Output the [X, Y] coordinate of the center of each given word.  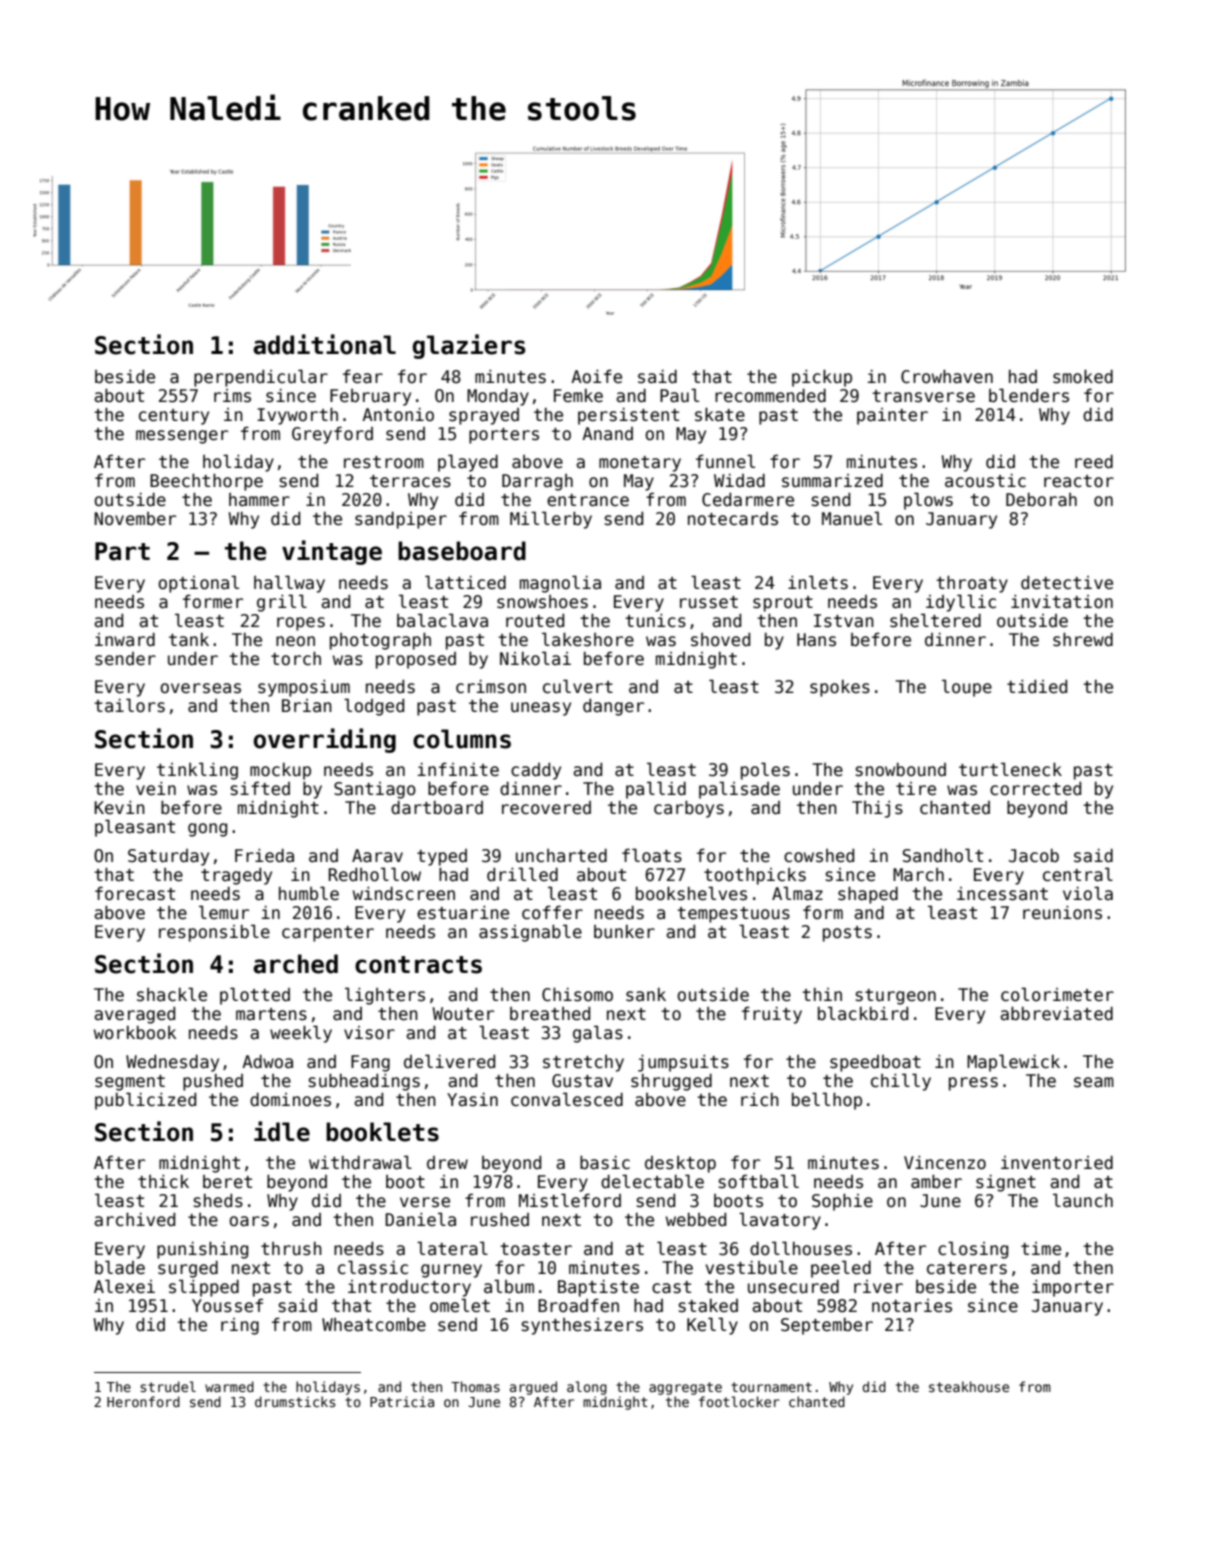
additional [324, 344]
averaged [134, 1015]
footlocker [739, 1401]
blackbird [863, 1013]
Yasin [472, 1100]
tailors [129, 705]
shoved [720, 640]
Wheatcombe [374, 1325]
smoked [1083, 376]
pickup [822, 378]
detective [1067, 583]
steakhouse [969, 1386]
